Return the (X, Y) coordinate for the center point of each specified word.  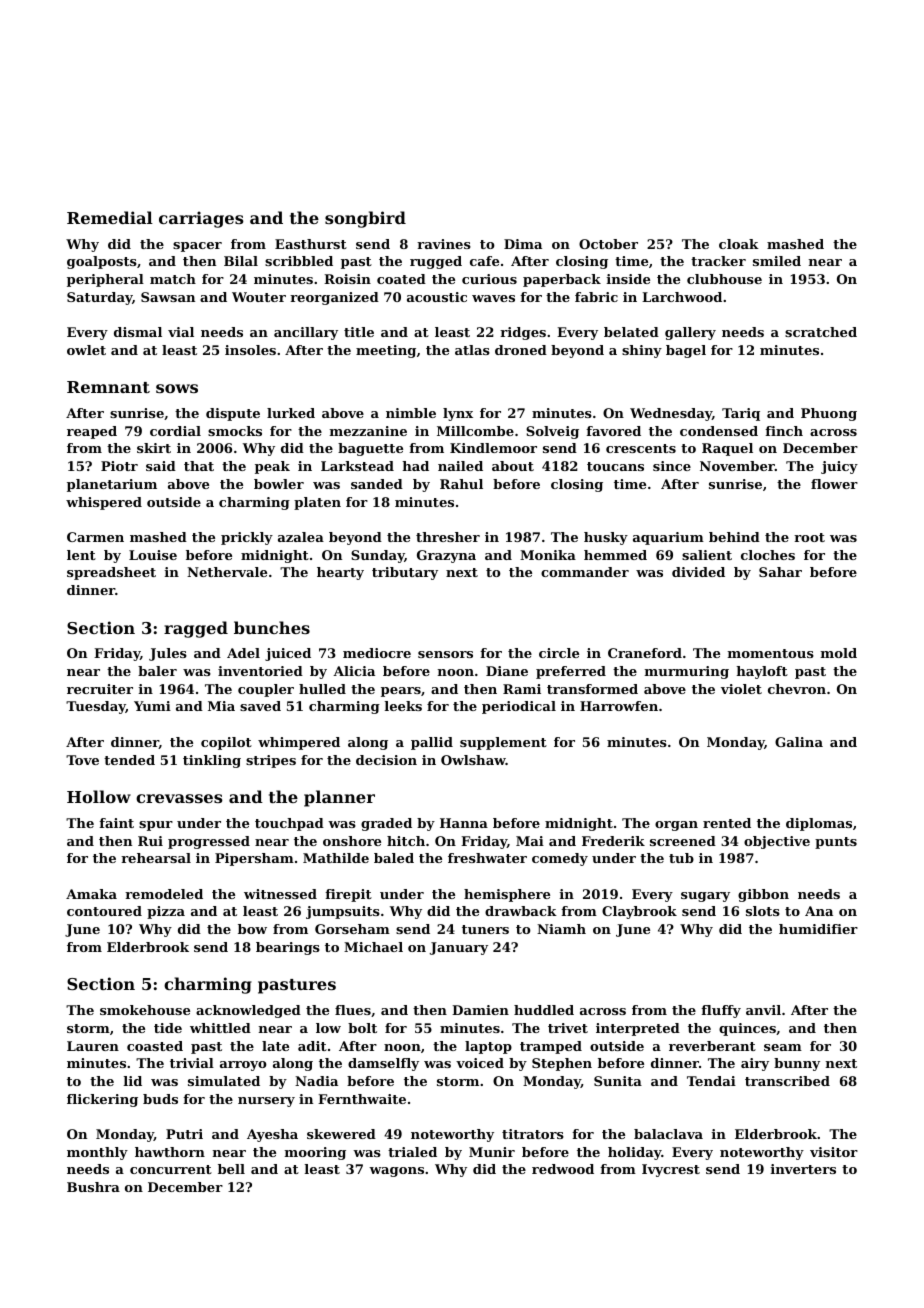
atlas (472, 350)
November (737, 466)
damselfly (383, 1064)
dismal (138, 332)
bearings (288, 948)
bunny (797, 1064)
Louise (153, 555)
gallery (690, 333)
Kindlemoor (493, 448)
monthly (97, 1153)
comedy (560, 859)
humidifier (818, 929)
